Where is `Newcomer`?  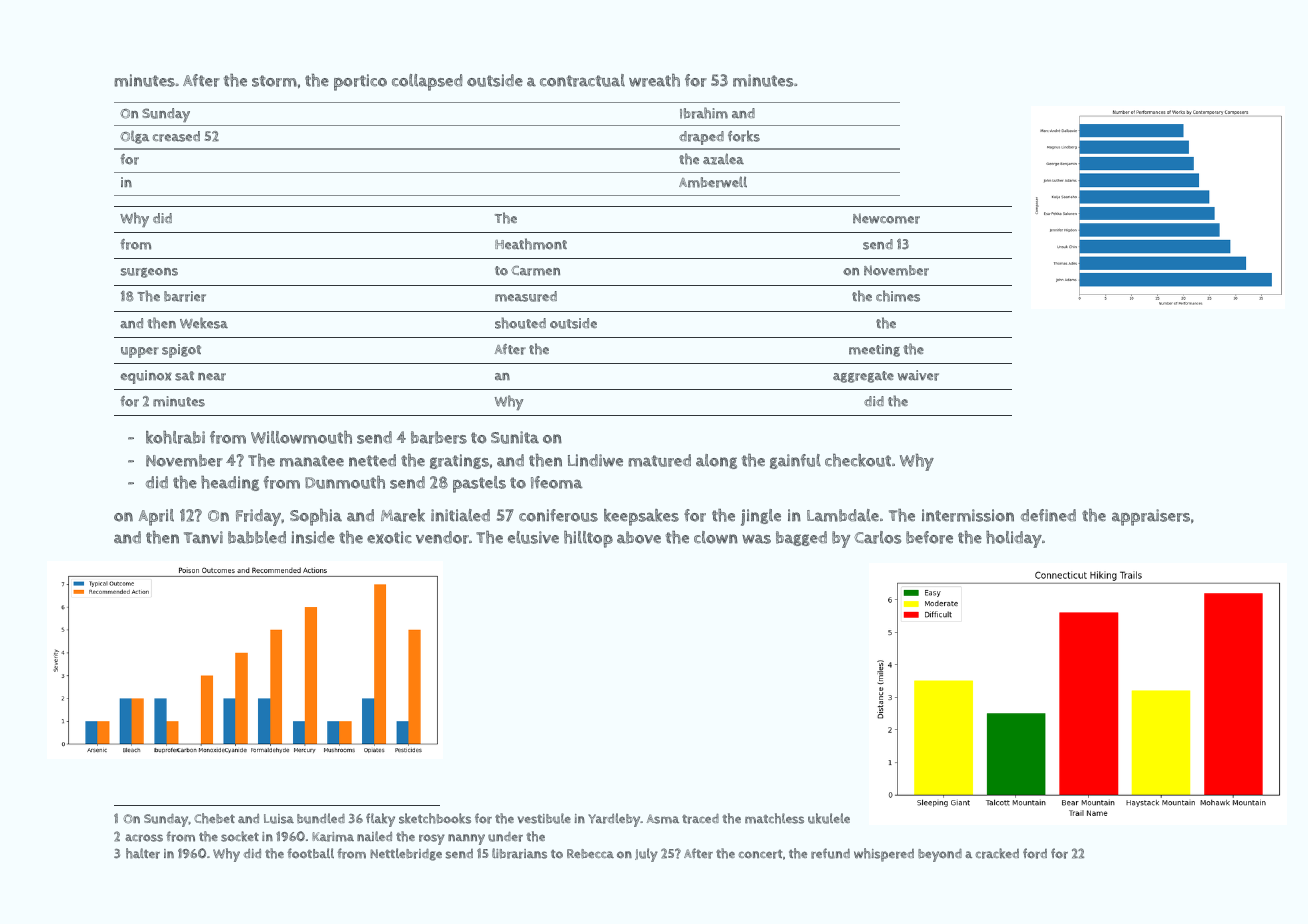 Newcomer is located at coordinates (886, 218).
